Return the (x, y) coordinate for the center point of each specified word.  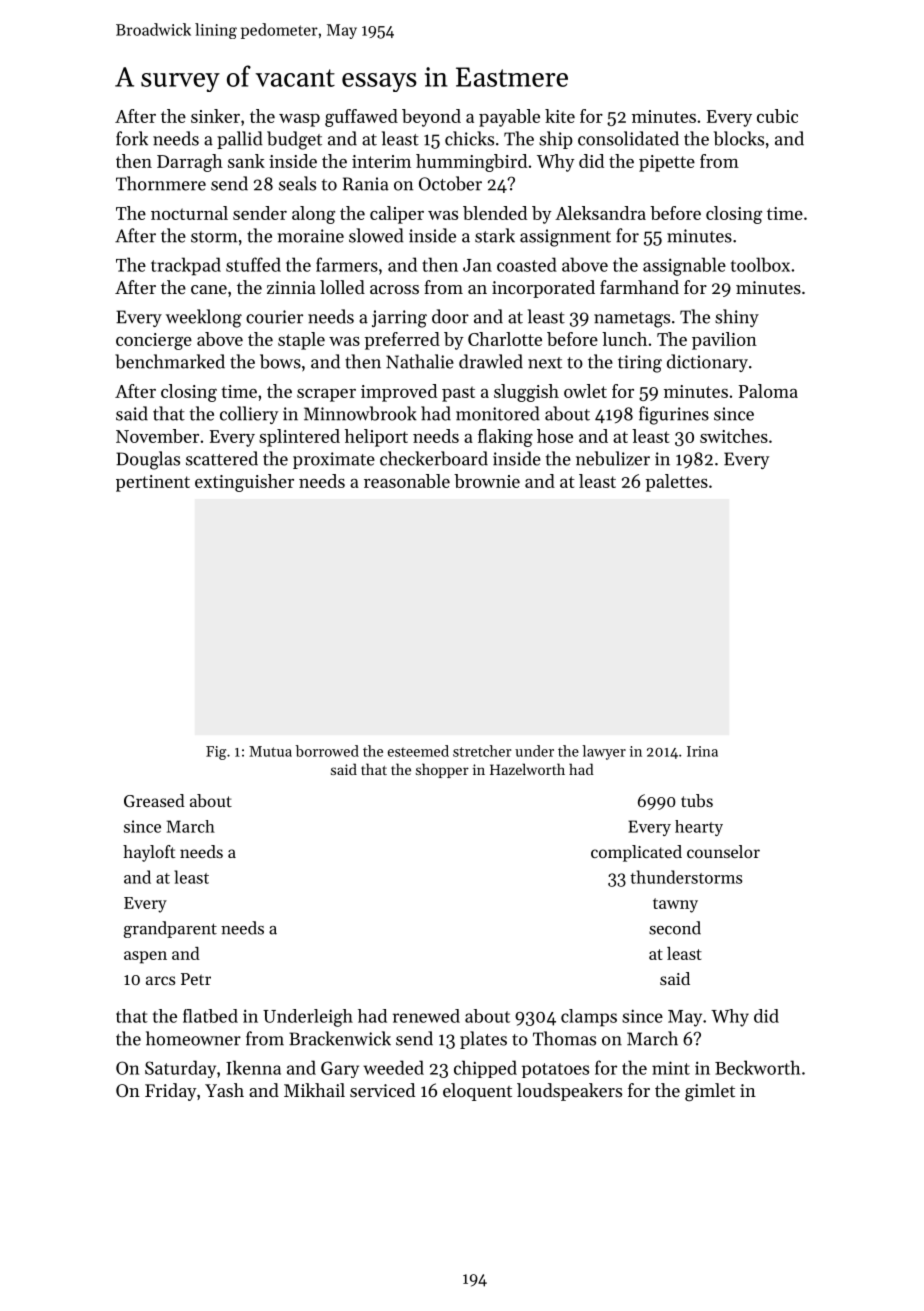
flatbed (210, 1016)
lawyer (604, 752)
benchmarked (170, 361)
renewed (426, 1016)
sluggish (526, 393)
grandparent (170, 929)
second (675, 928)
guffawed (361, 118)
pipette (667, 163)
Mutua (270, 751)
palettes (676, 483)
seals (297, 183)
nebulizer (613, 458)
